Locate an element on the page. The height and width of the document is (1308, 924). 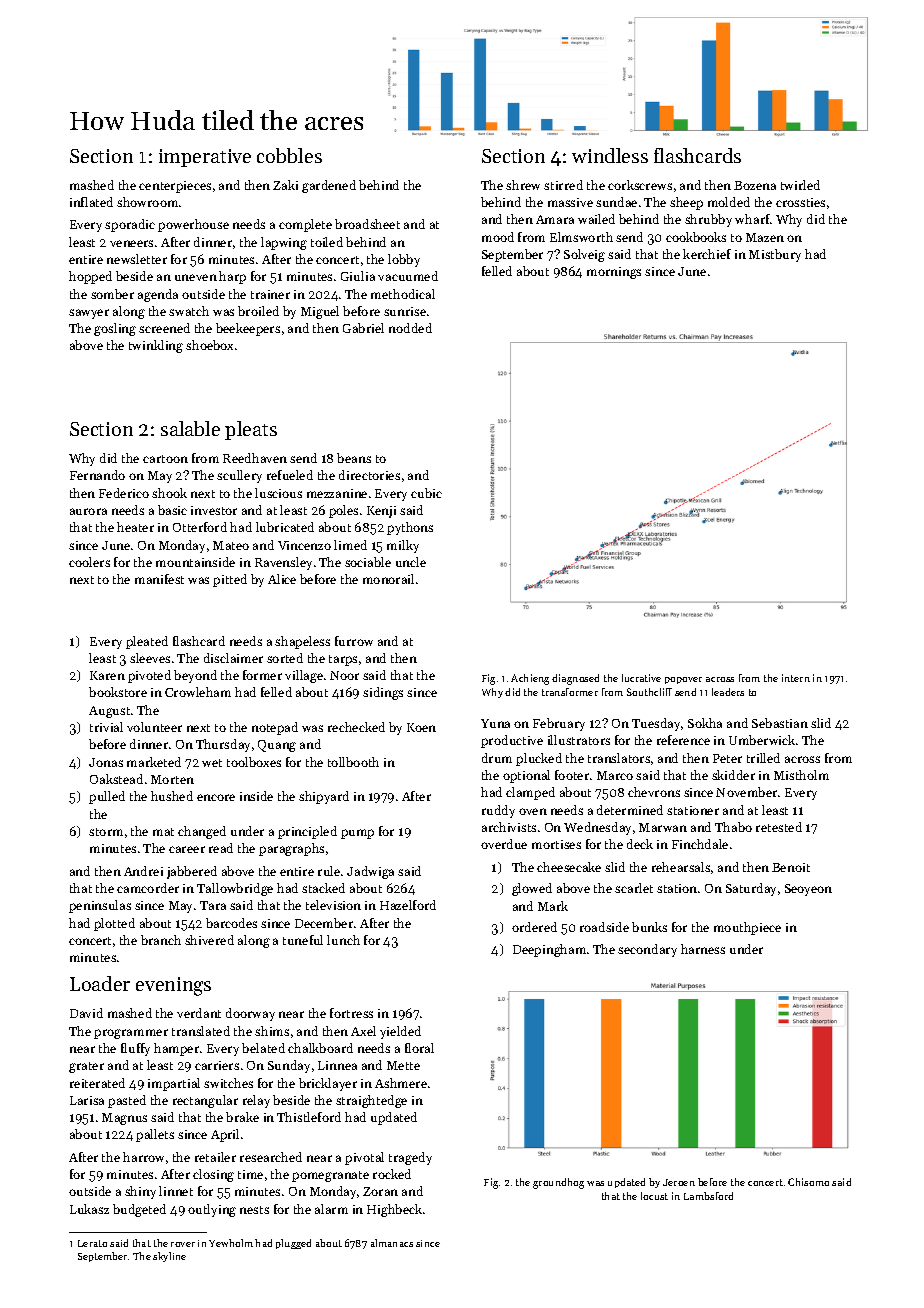
rover is located at coordinates (183, 1244).
